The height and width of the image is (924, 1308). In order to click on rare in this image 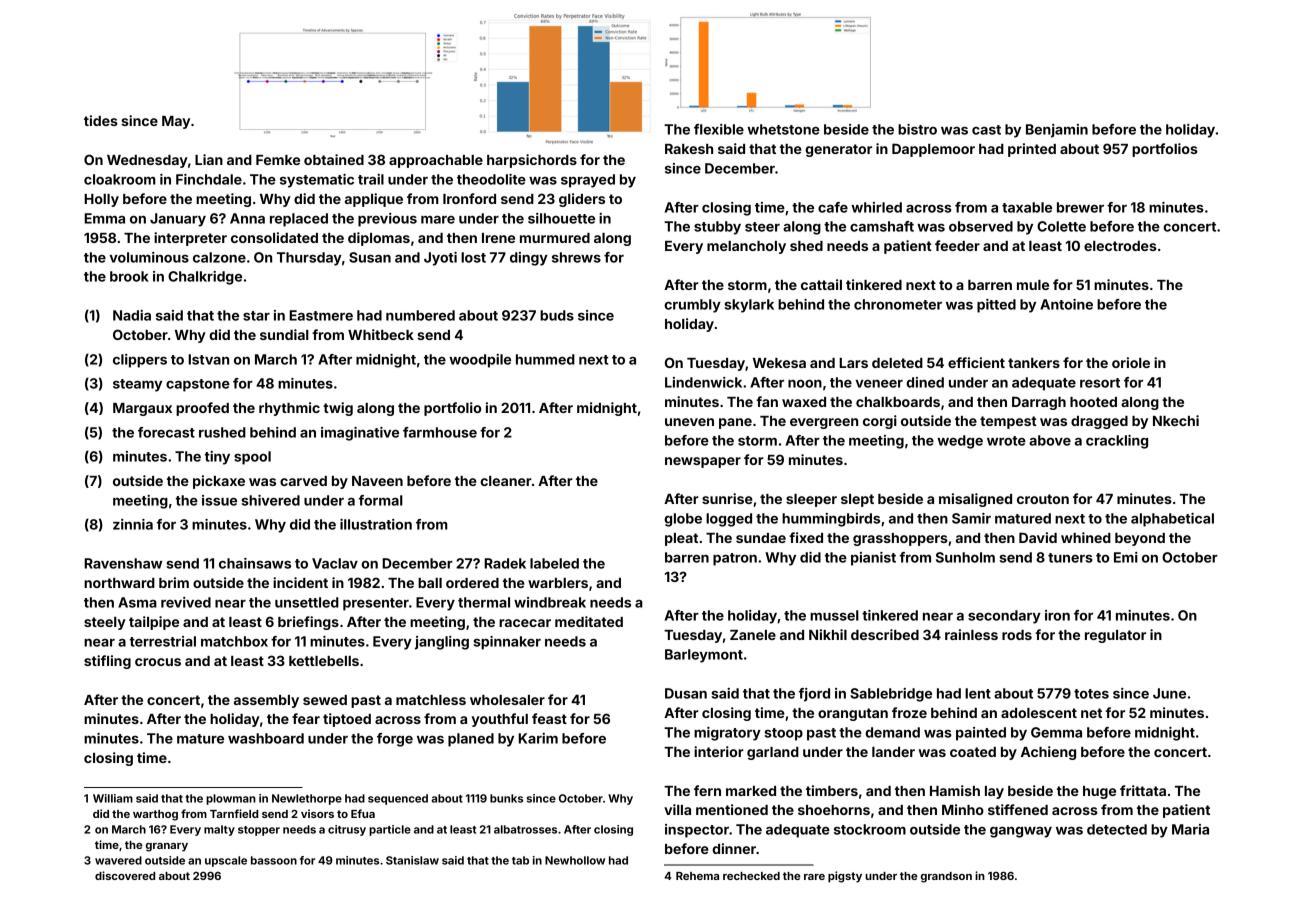, I will do `click(814, 877)`.
